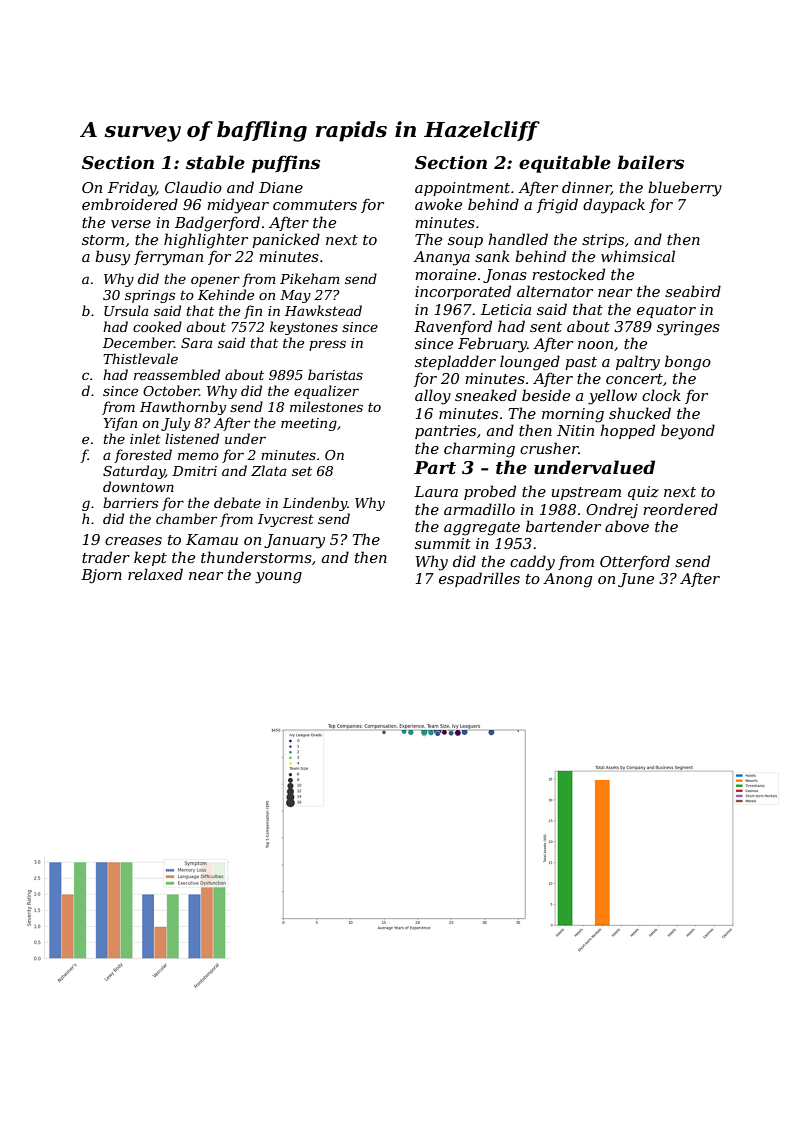 Image resolution: width=804 pixels, height=1141 pixels. What do you see at coordinates (685, 189) in the screenshot?
I see `blueberry` at bounding box center [685, 189].
